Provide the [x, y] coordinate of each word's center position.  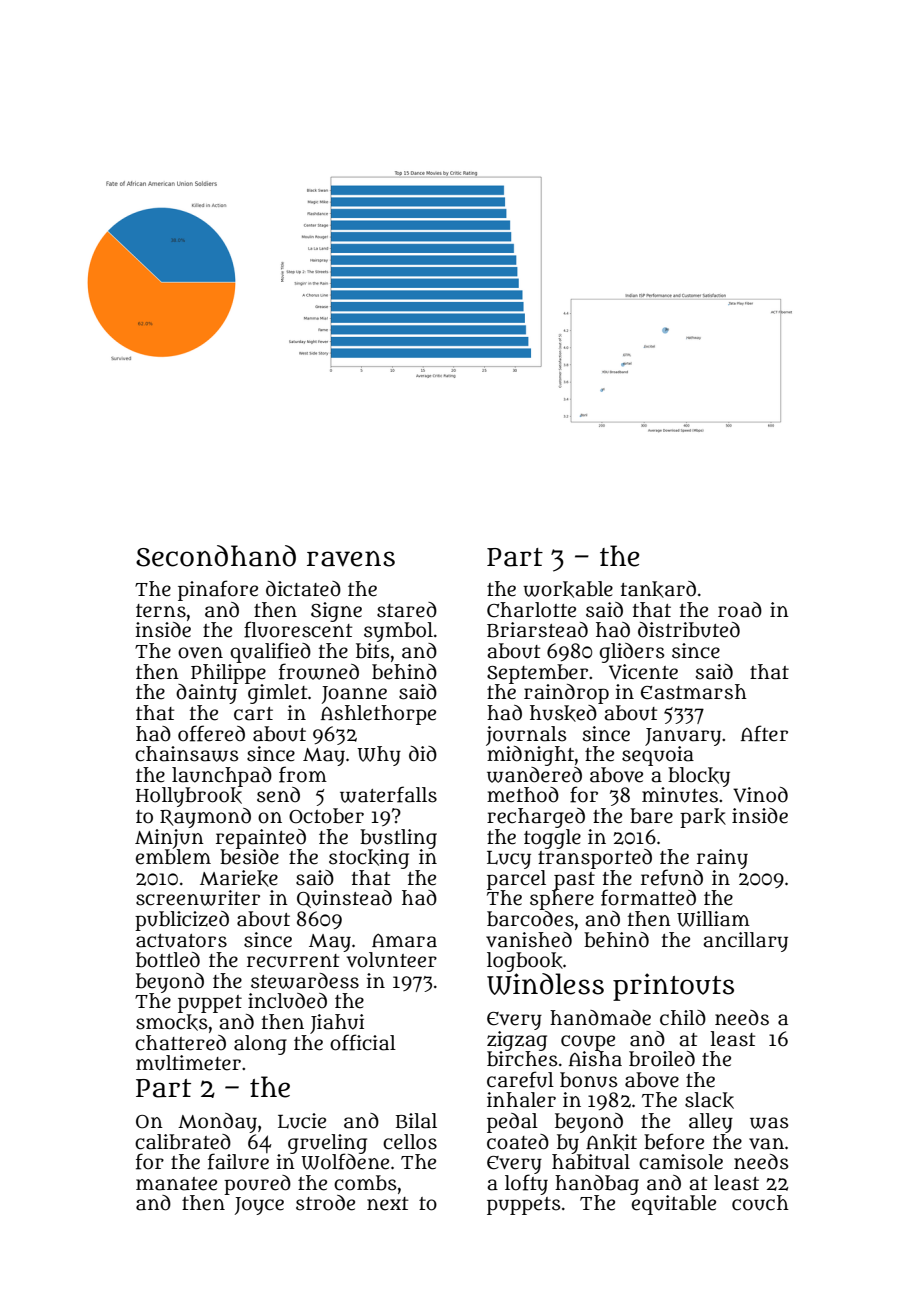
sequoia [658, 756]
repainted [261, 839]
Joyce [259, 1206]
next [388, 1204]
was [769, 1123]
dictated [303, 589]
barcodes [530, 919]
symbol [398, 632]
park [703, 818]
